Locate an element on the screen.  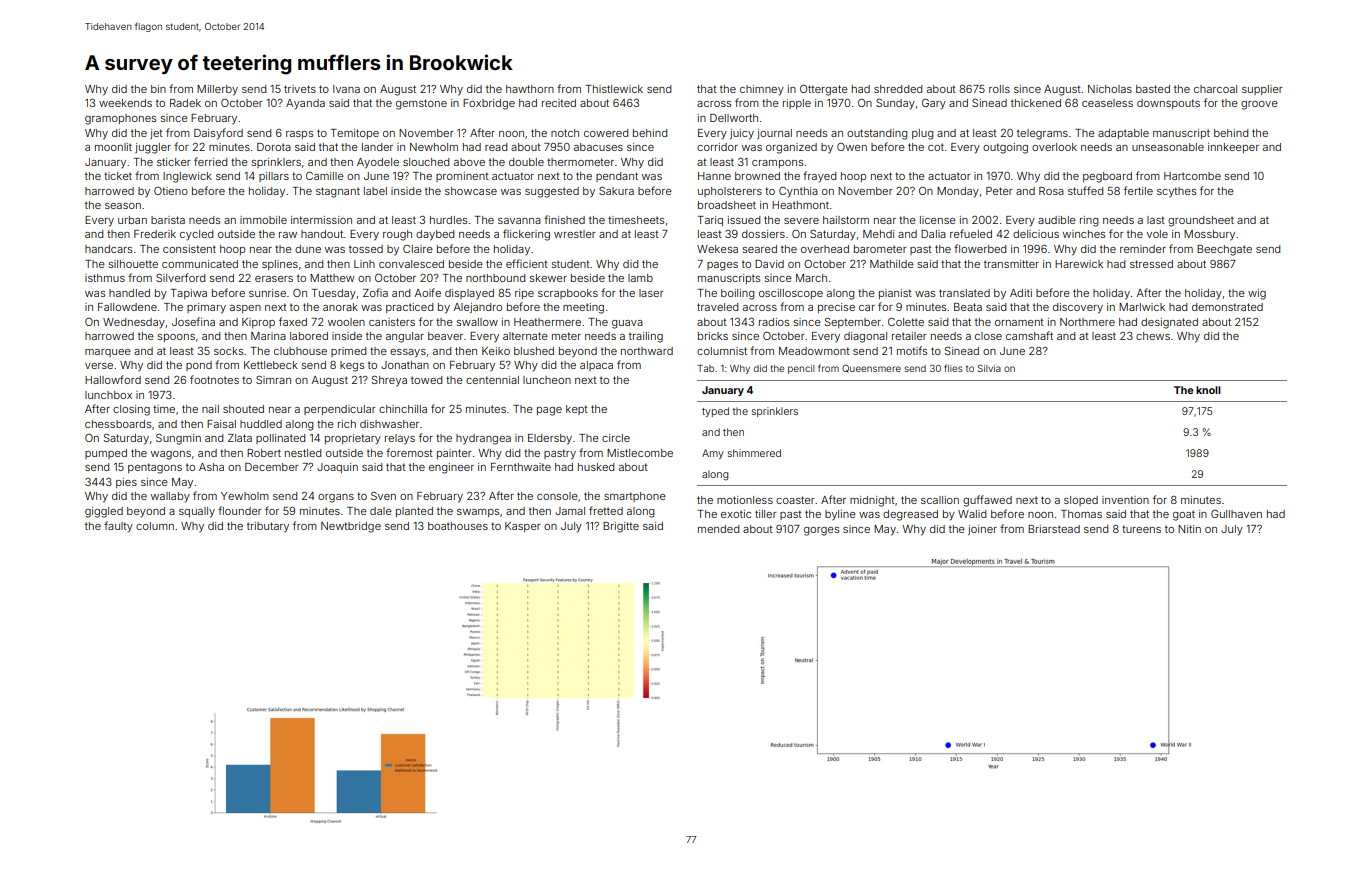
Sakura is located at coordinates (616, 191).
